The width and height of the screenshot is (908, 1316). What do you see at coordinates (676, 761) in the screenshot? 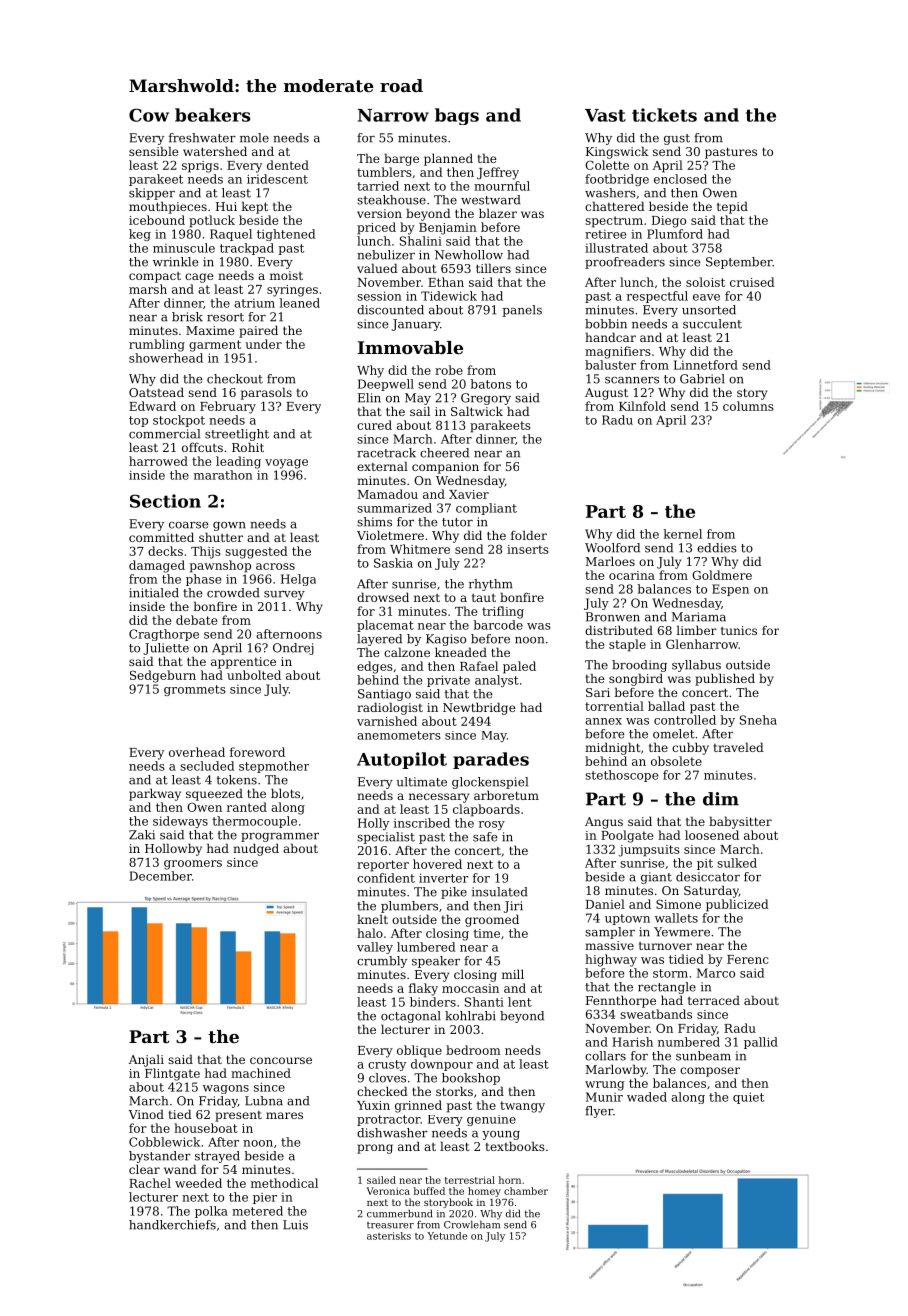
I see `obsolete` at bounding box center [676, 761].
